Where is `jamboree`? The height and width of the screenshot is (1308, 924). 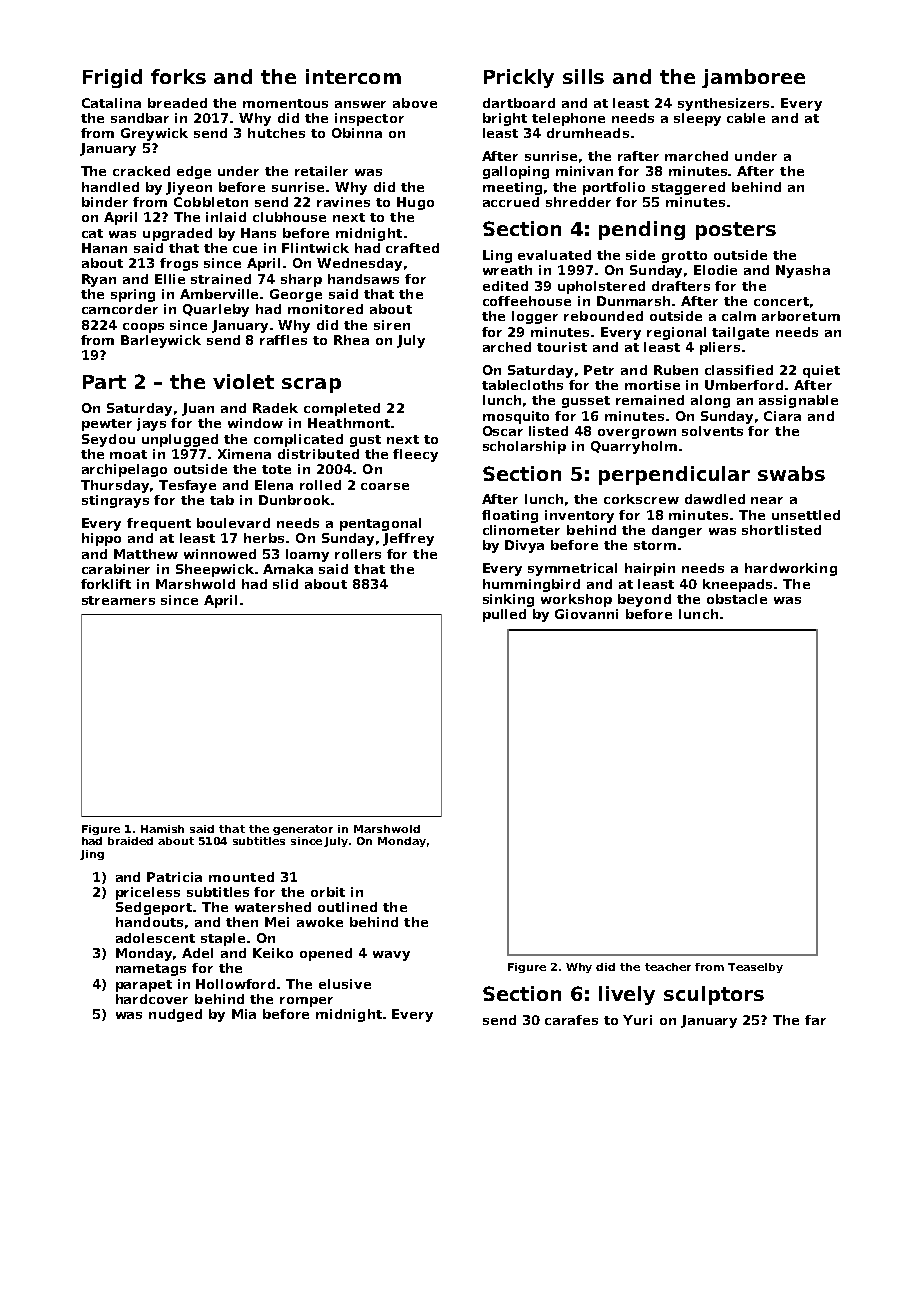 jamboree is located at coordinates (753, 78).
